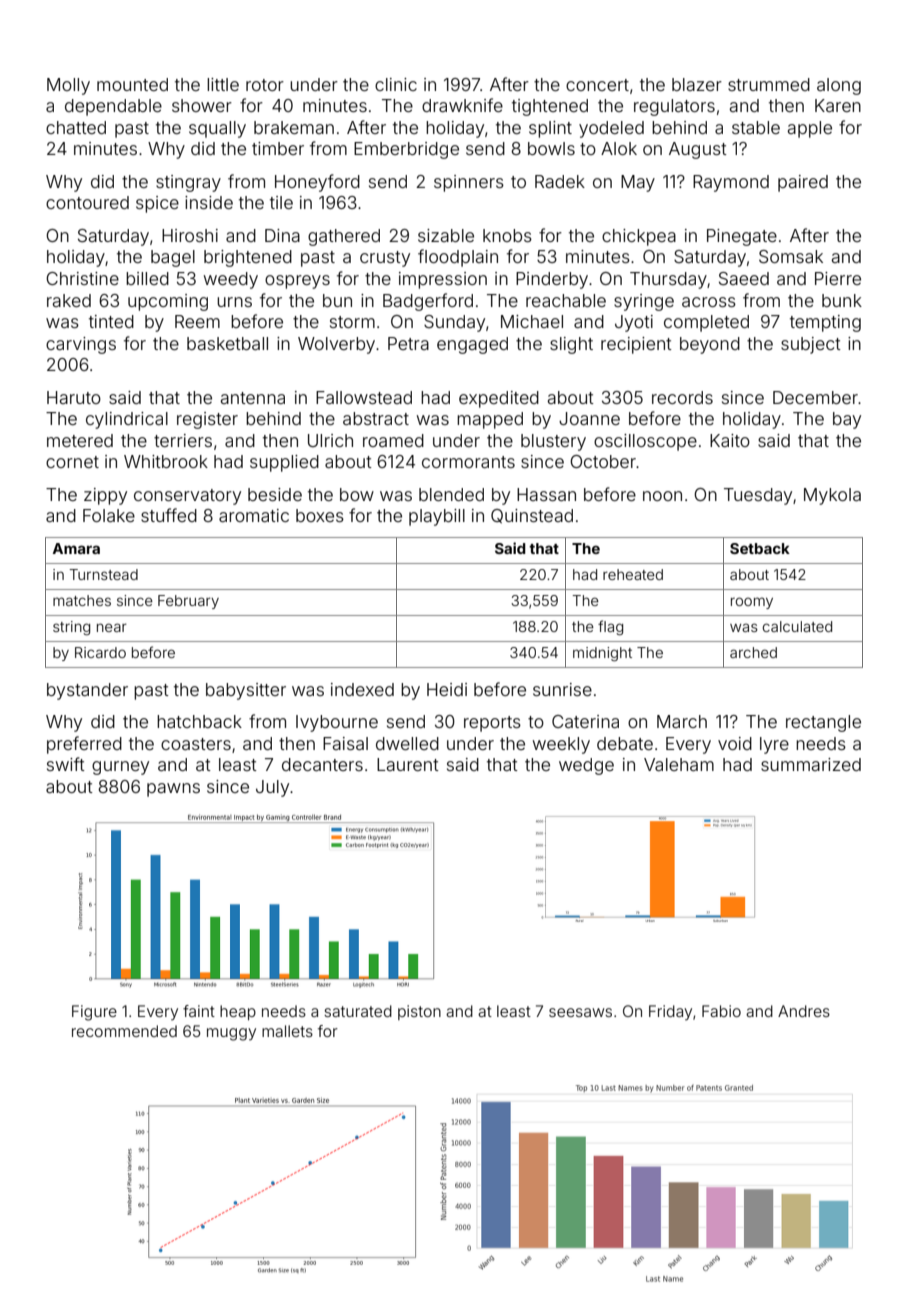  Describe the element at coordinates (597, 85) in the screenshot. I see `concert` at that location.
